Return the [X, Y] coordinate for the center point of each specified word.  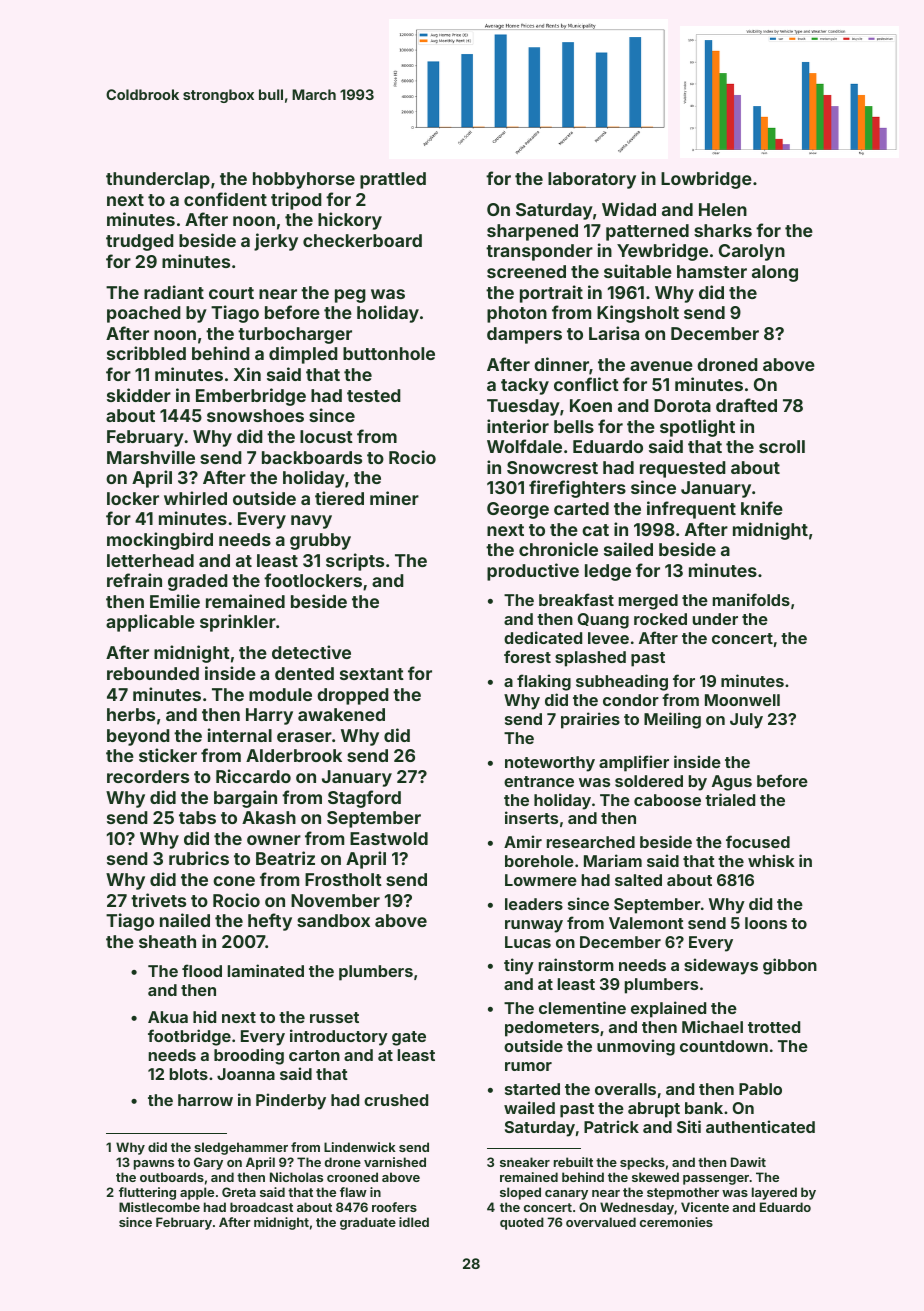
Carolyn [752, 252]
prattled [393, 180]
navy [311, 522]
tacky [525, 386]
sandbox [333, 920]
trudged [140, 242]
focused [758, 841]
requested [683, 469]
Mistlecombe [159, 1207]
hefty [270, 922]
